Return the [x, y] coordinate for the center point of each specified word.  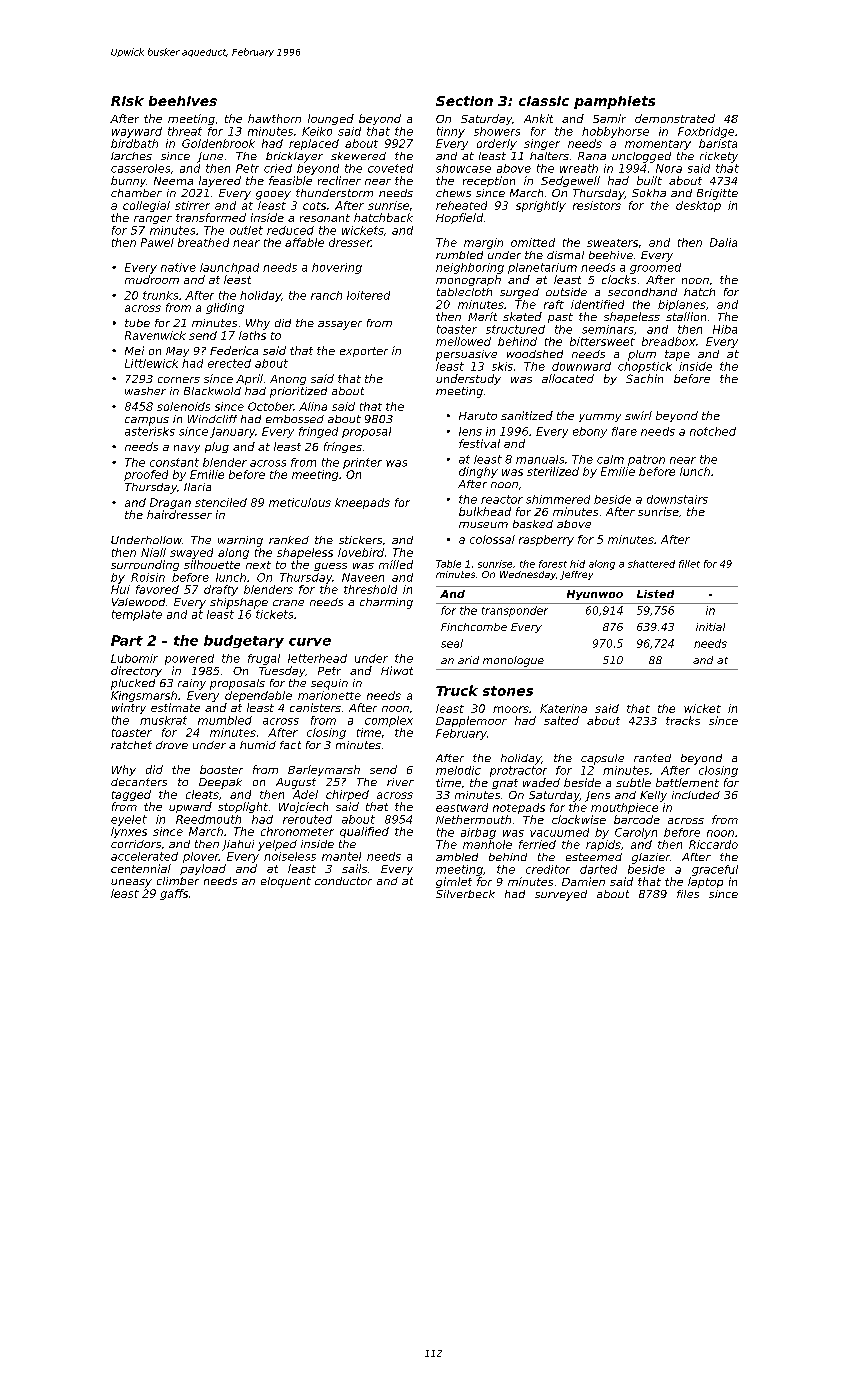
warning [240, 541]
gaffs [174, 894]
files [688, 894]
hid [577, 564]
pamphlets [614, 102]
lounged [331, 119]
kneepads [362, 503]
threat [185, 131]
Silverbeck [465, 894]
